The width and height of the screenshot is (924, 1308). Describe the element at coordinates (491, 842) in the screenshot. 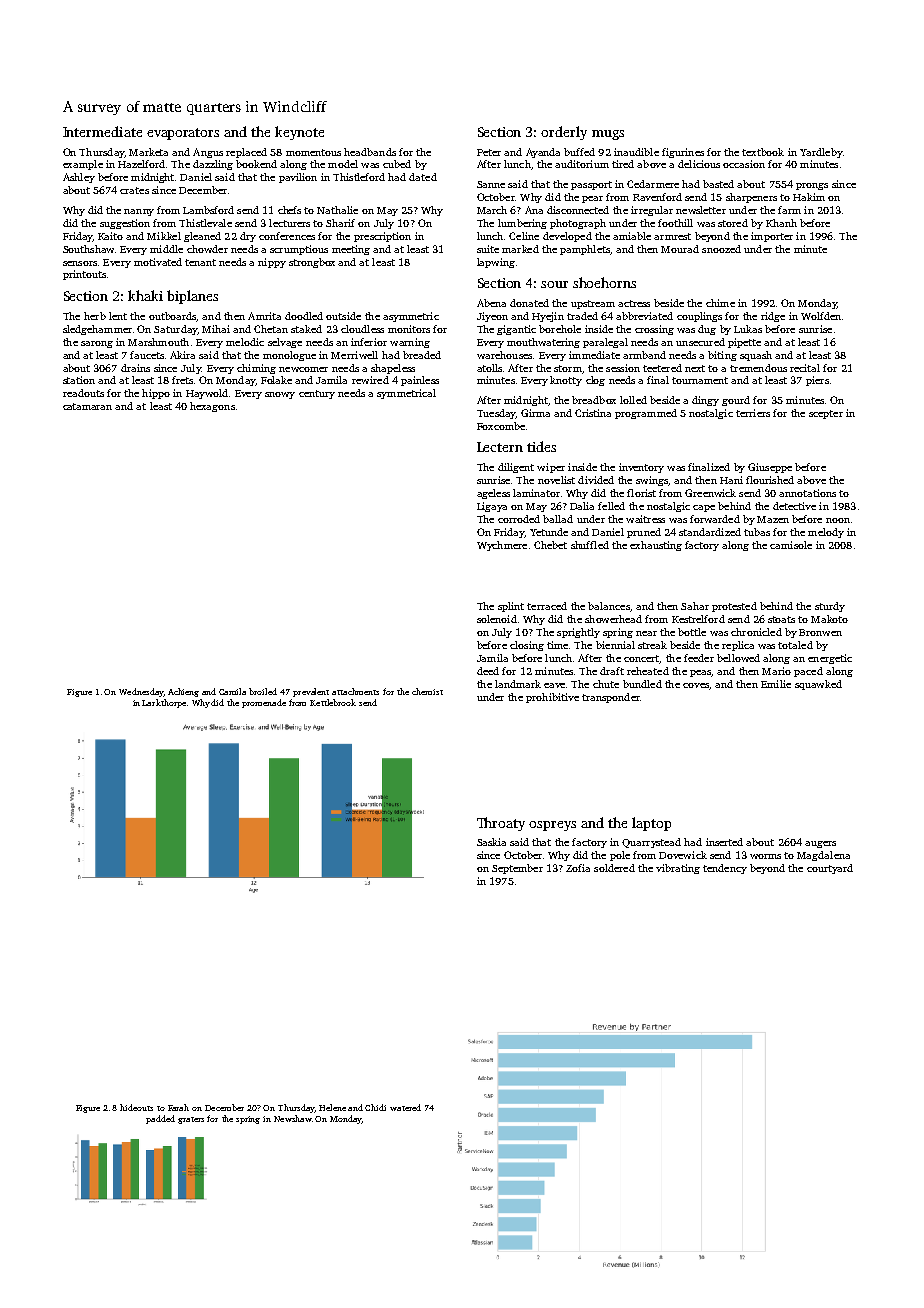

I see `Saskia` at that location.
